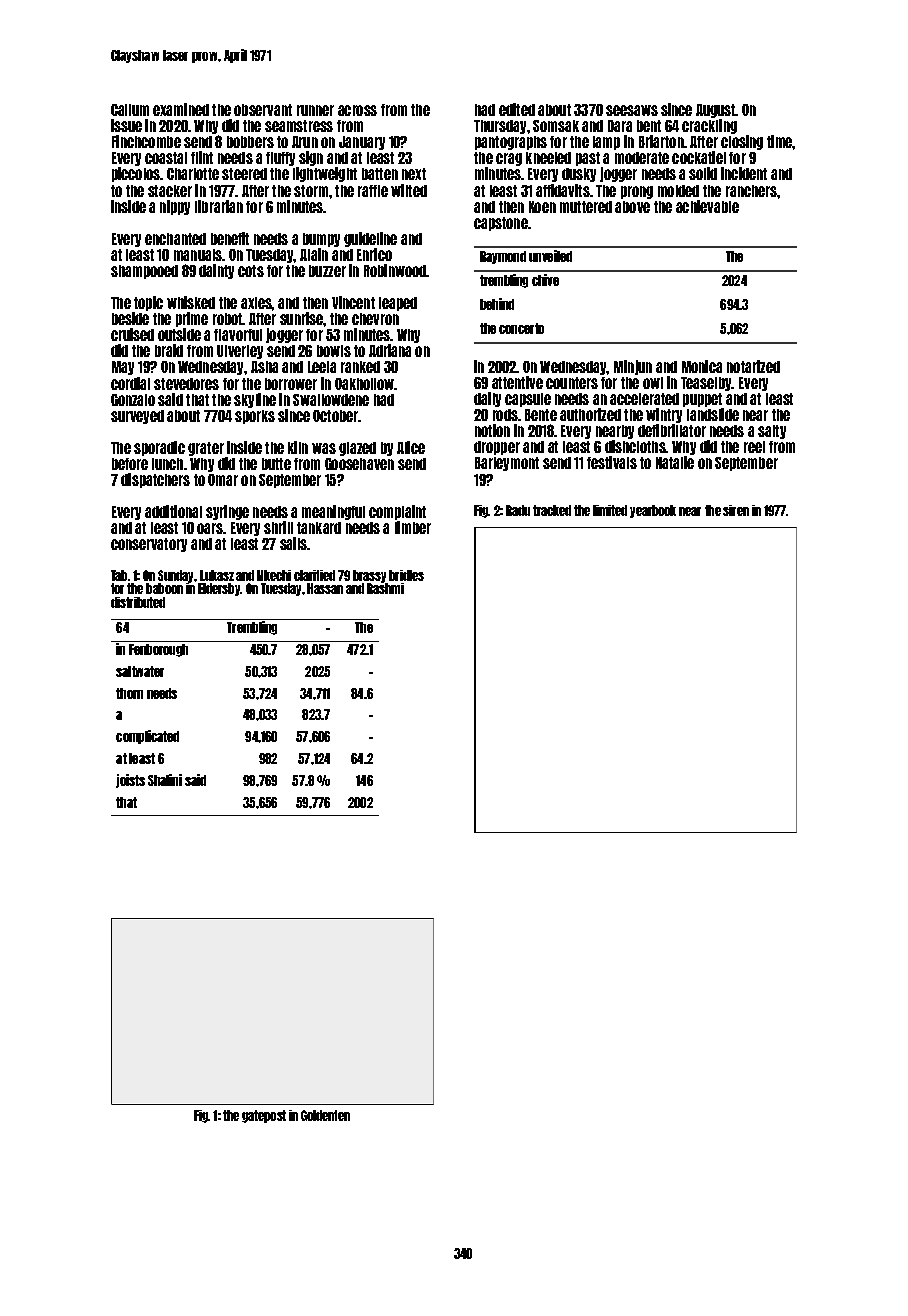 This screenshot has width=908, height=1316. Describe the element at coordinates (509, 159) in the screenshot. I see `crag` at that location.
